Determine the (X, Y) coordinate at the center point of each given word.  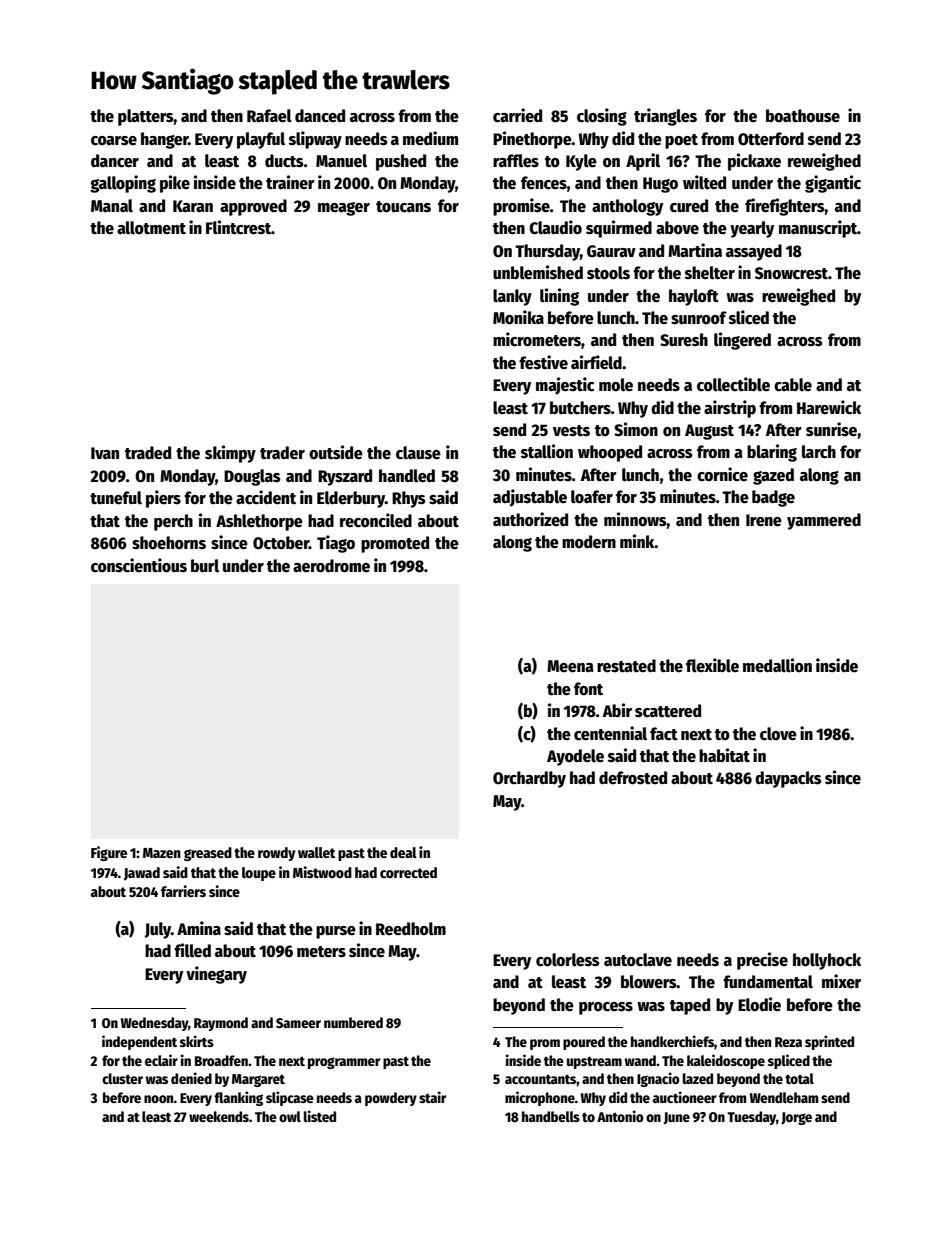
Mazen (162, 853)
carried (517, 115)
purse (336, 932)
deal (403, 852)
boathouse (803, 116)
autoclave (638, 960)
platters (146, 117)
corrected (408, 872)
